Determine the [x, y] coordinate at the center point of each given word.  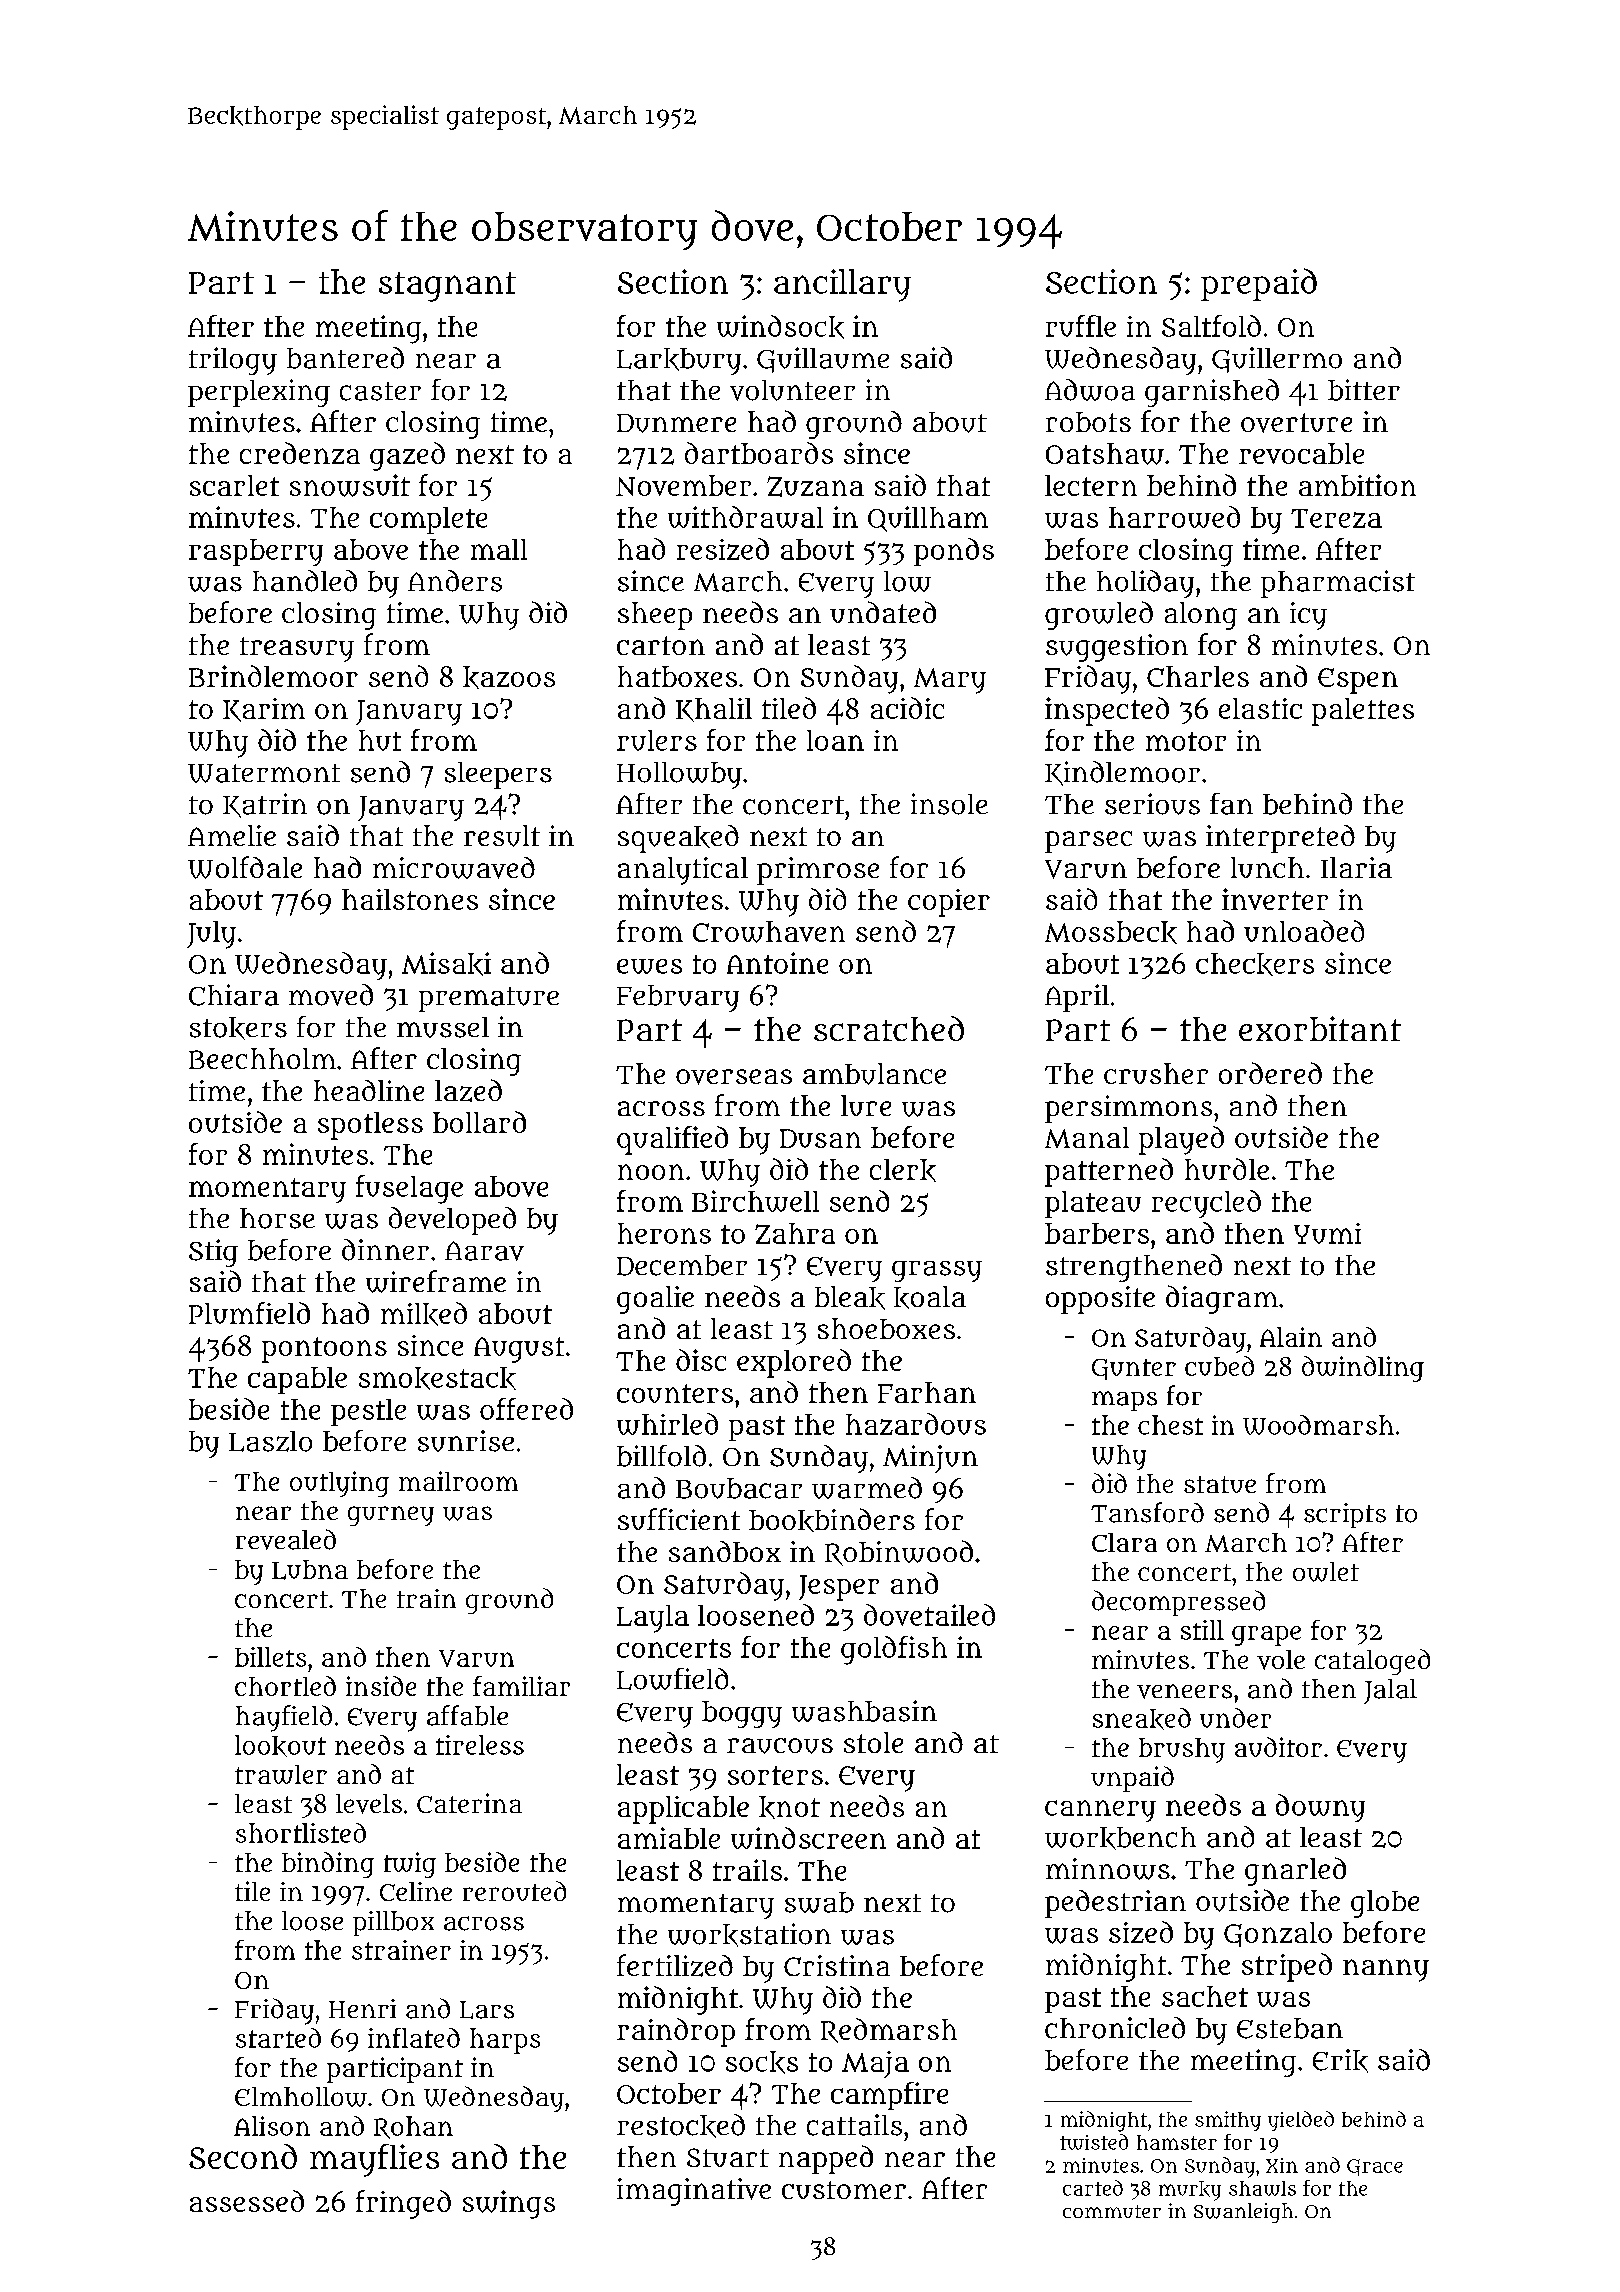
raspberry [256, 552]
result [502, 836]
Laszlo [270, 1441]
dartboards [759, 453]
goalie [655, 1300]
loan [835, 740]
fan [1231, 804]
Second [243, 2156]
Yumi [1327, 1233]
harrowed [1174, 517]
